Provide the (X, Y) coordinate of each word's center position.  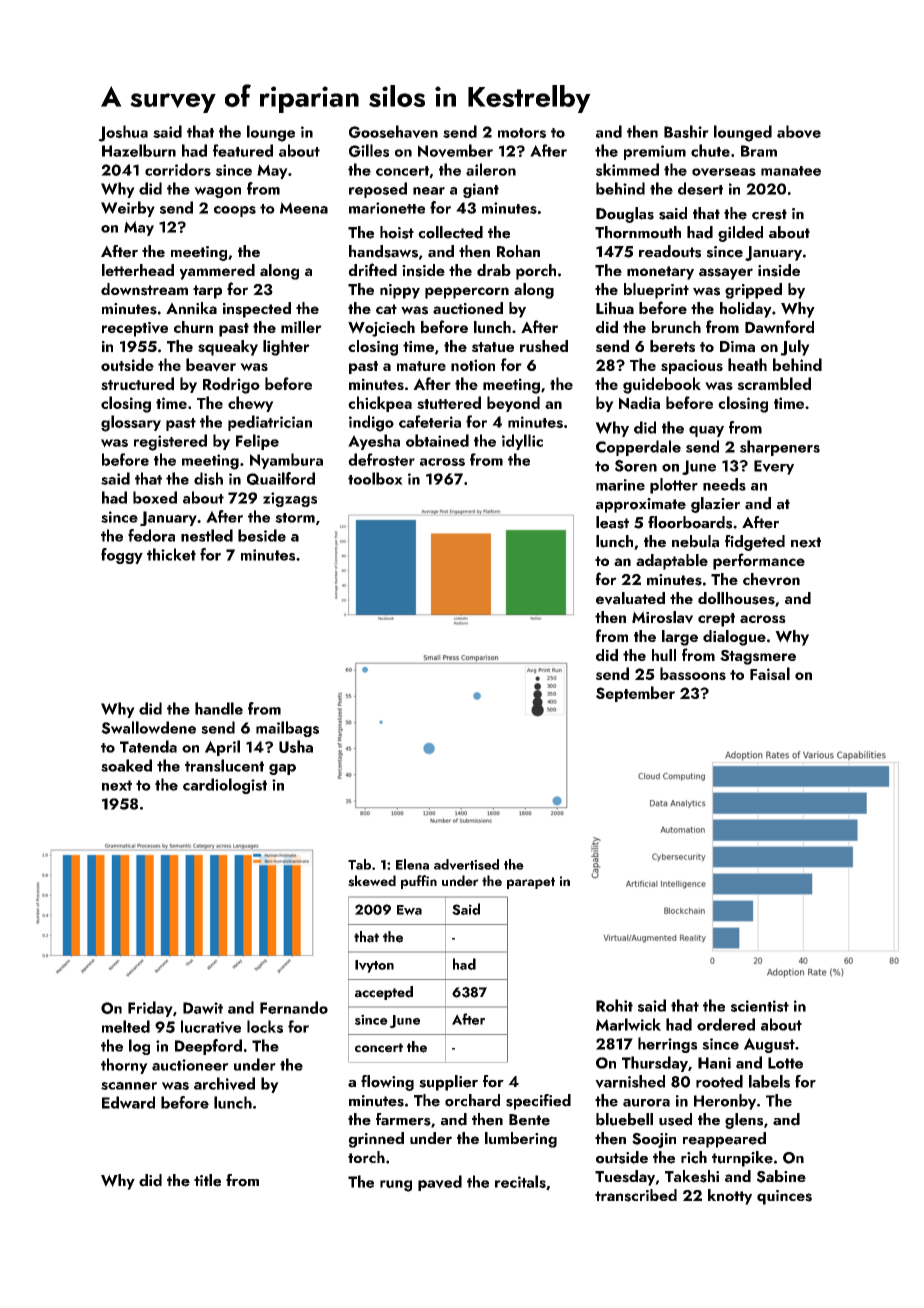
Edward (128, 1102)
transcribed (636, 1195)
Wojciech (381, 329)
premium (655, 152)
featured (243, 150)
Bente (529, 1120)
